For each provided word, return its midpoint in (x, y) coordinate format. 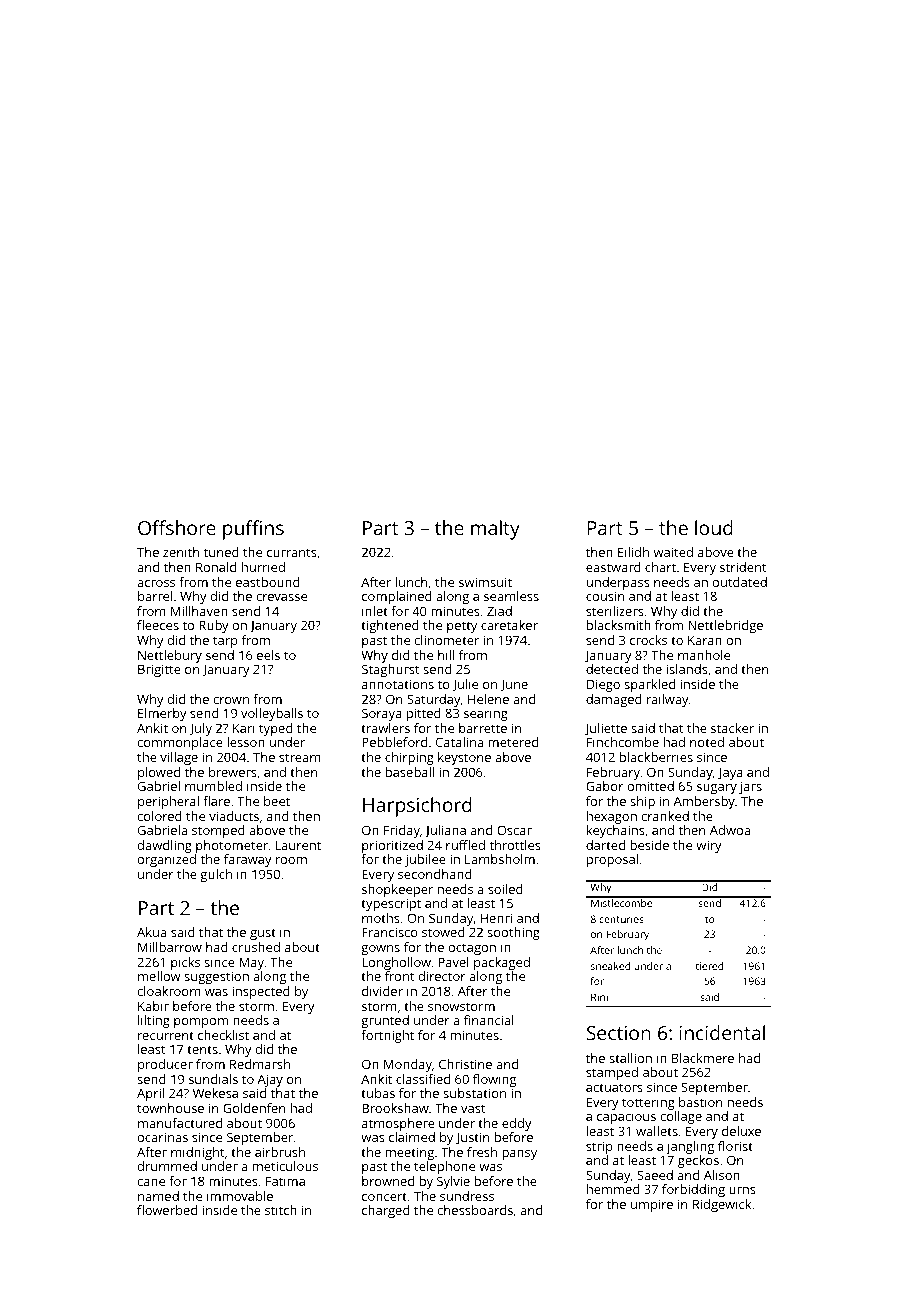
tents (202, 1049)
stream (300, 757)
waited (673, 552)
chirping (409, 758)
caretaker (509, 625)
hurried (263, 567)
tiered (710, 966)
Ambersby (704, 802)
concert (384, 1196)
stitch (281, 1210)
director (442, 976)
